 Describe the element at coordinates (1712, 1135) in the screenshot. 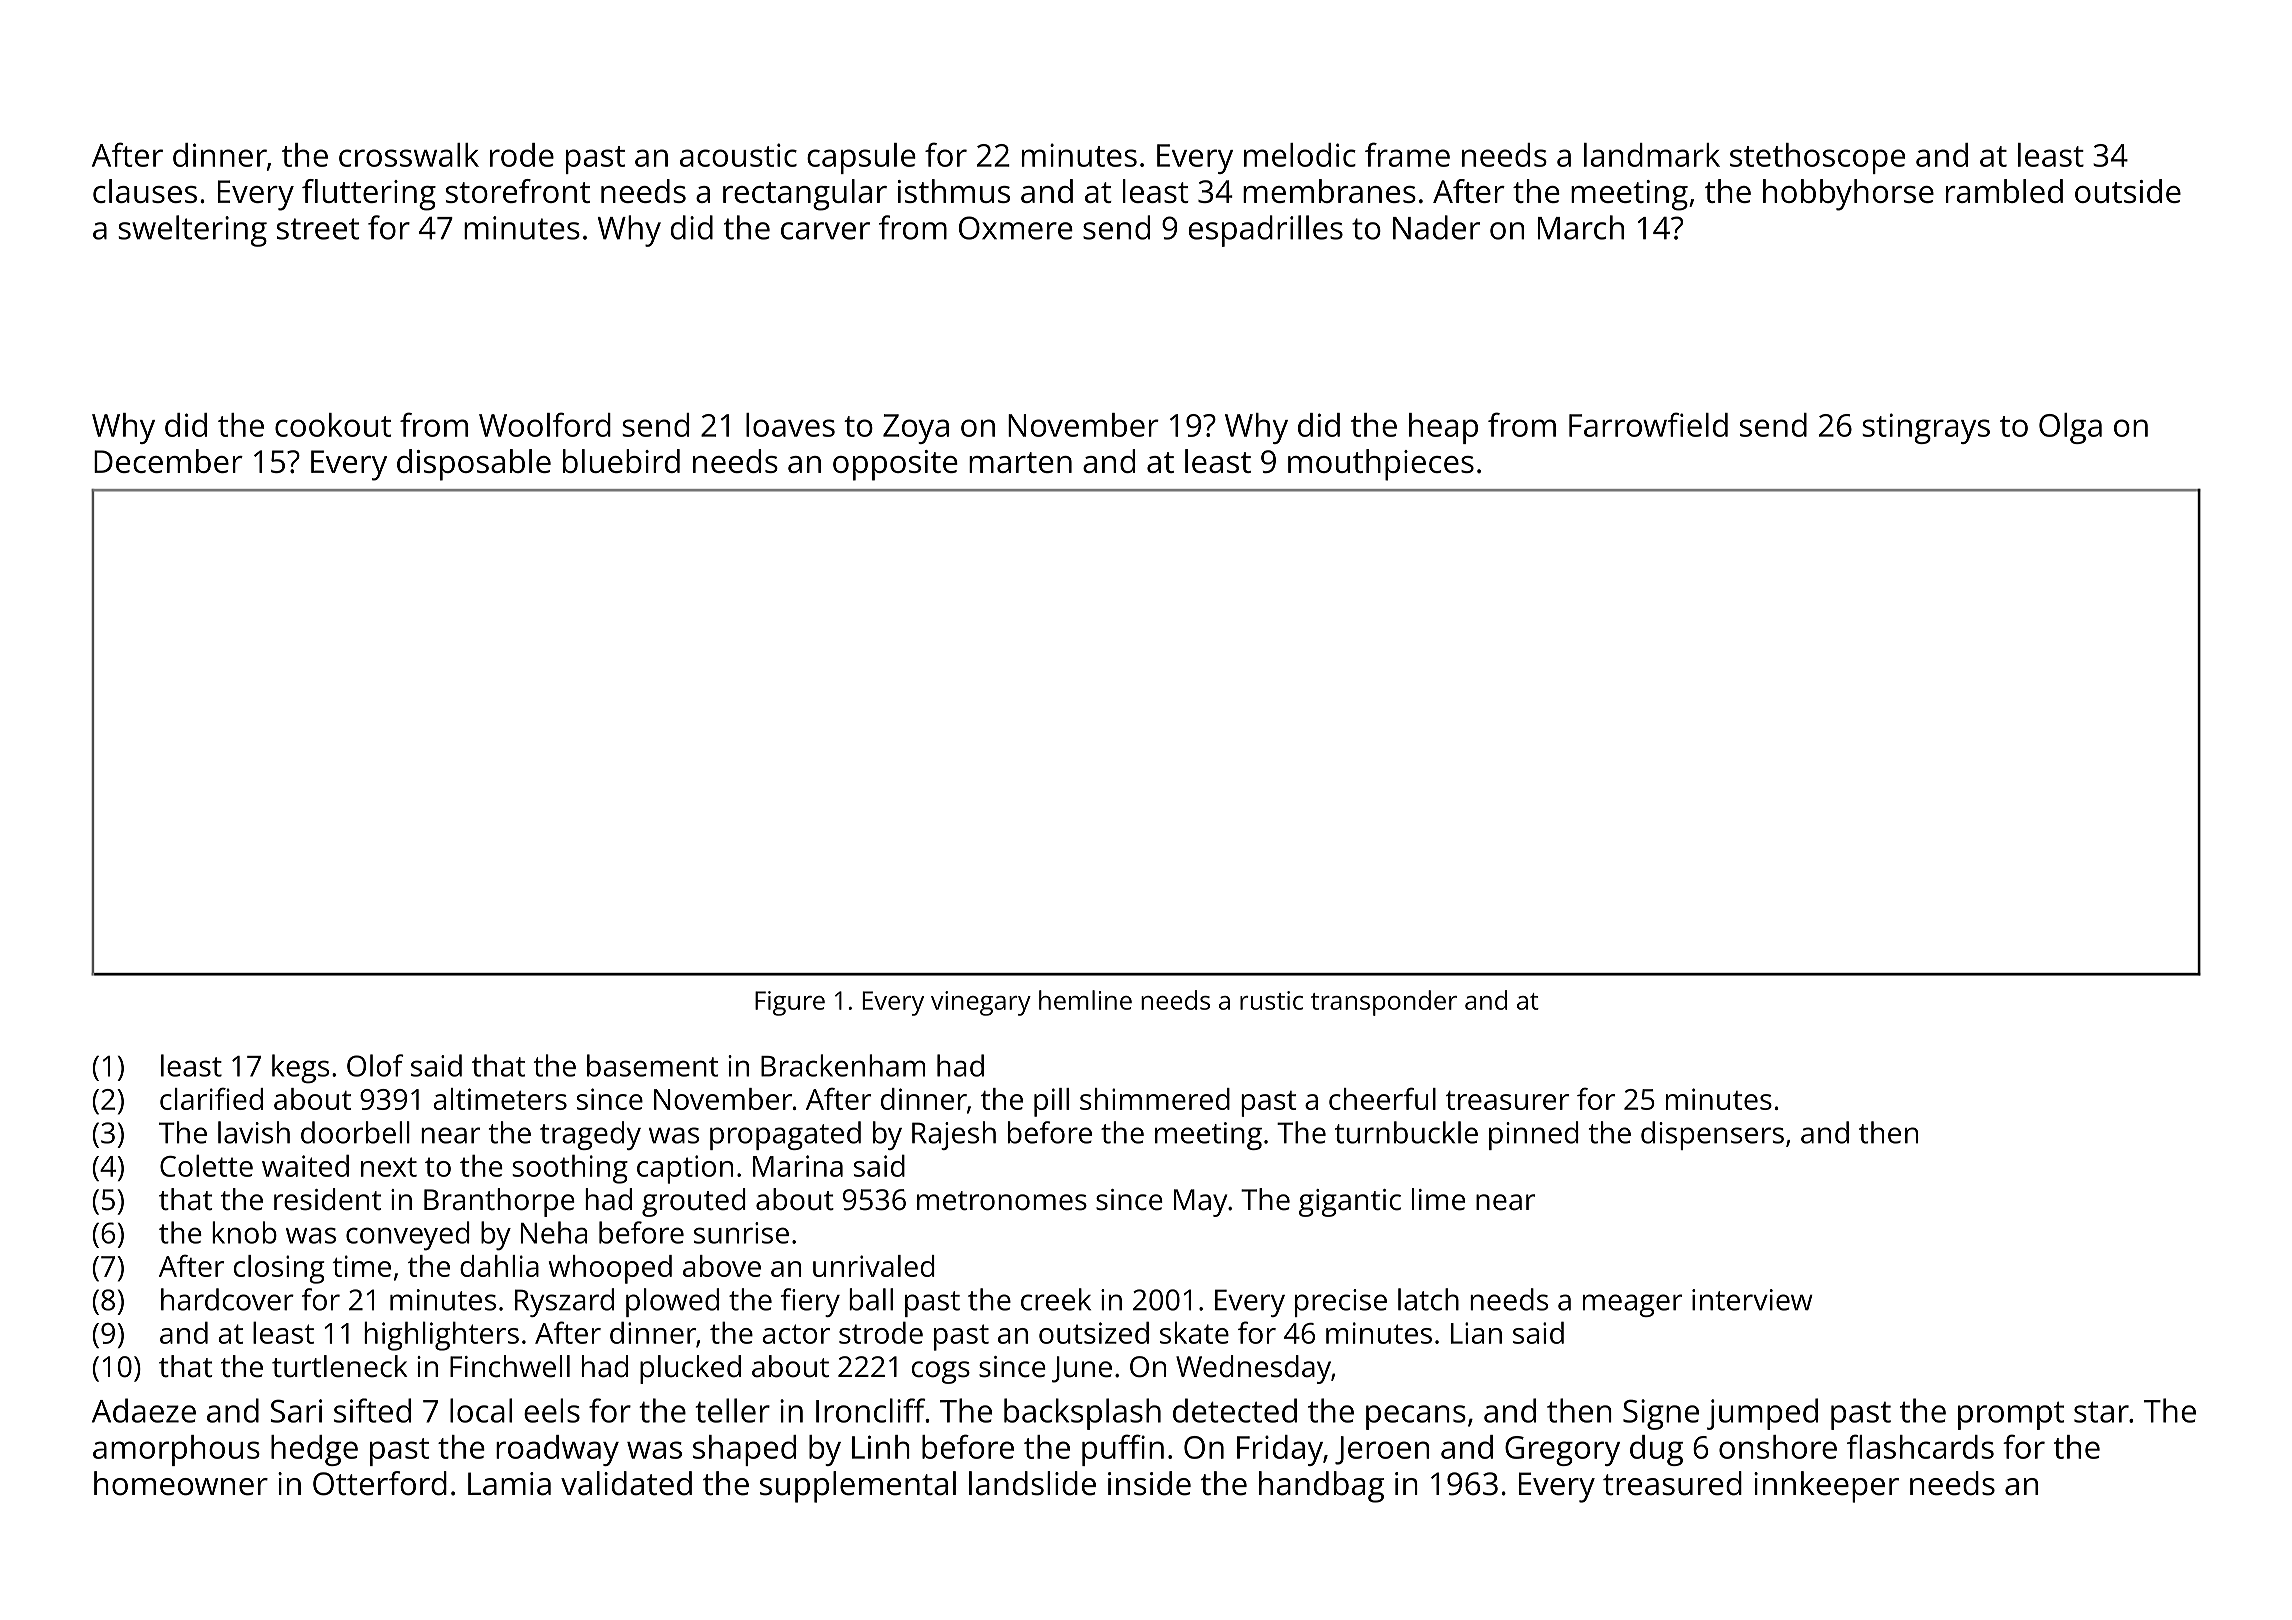

I see `dispensers` at that location.
